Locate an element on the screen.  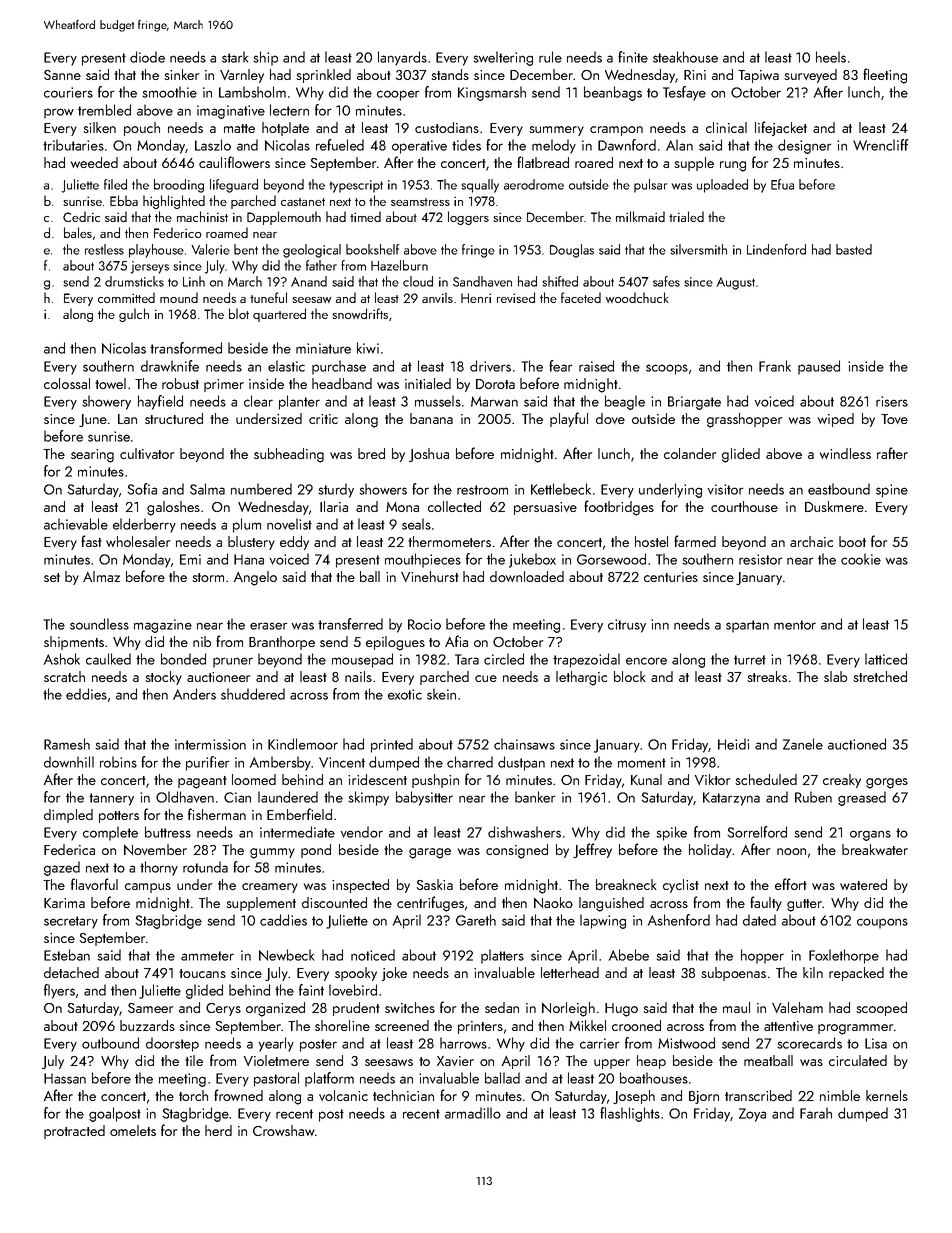
nib is located at coordinates (202, 641).
